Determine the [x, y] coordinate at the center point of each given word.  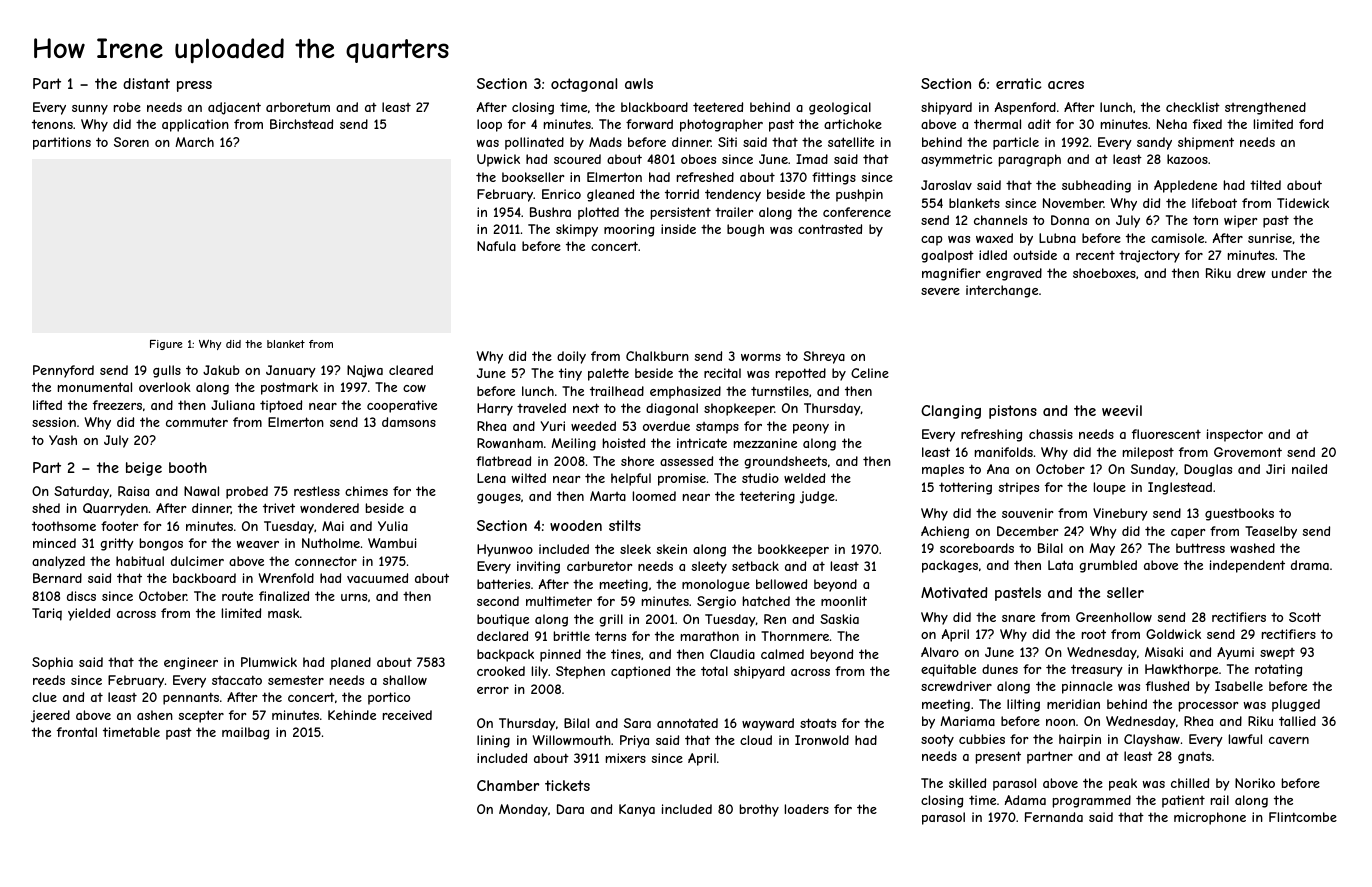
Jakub [221, 370]
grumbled [1108, 566]
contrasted [830, 229]
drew [1251, 273]
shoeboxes [1104, 273]
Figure [166, 345]
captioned [640, 672]
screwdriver [956, 686]
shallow [405, 680]
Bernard [57, 578]
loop [489, 125]
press [194, 86]
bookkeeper [793, 550]
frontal [77, 732]
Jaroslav [946, 185]
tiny [570, 374]
